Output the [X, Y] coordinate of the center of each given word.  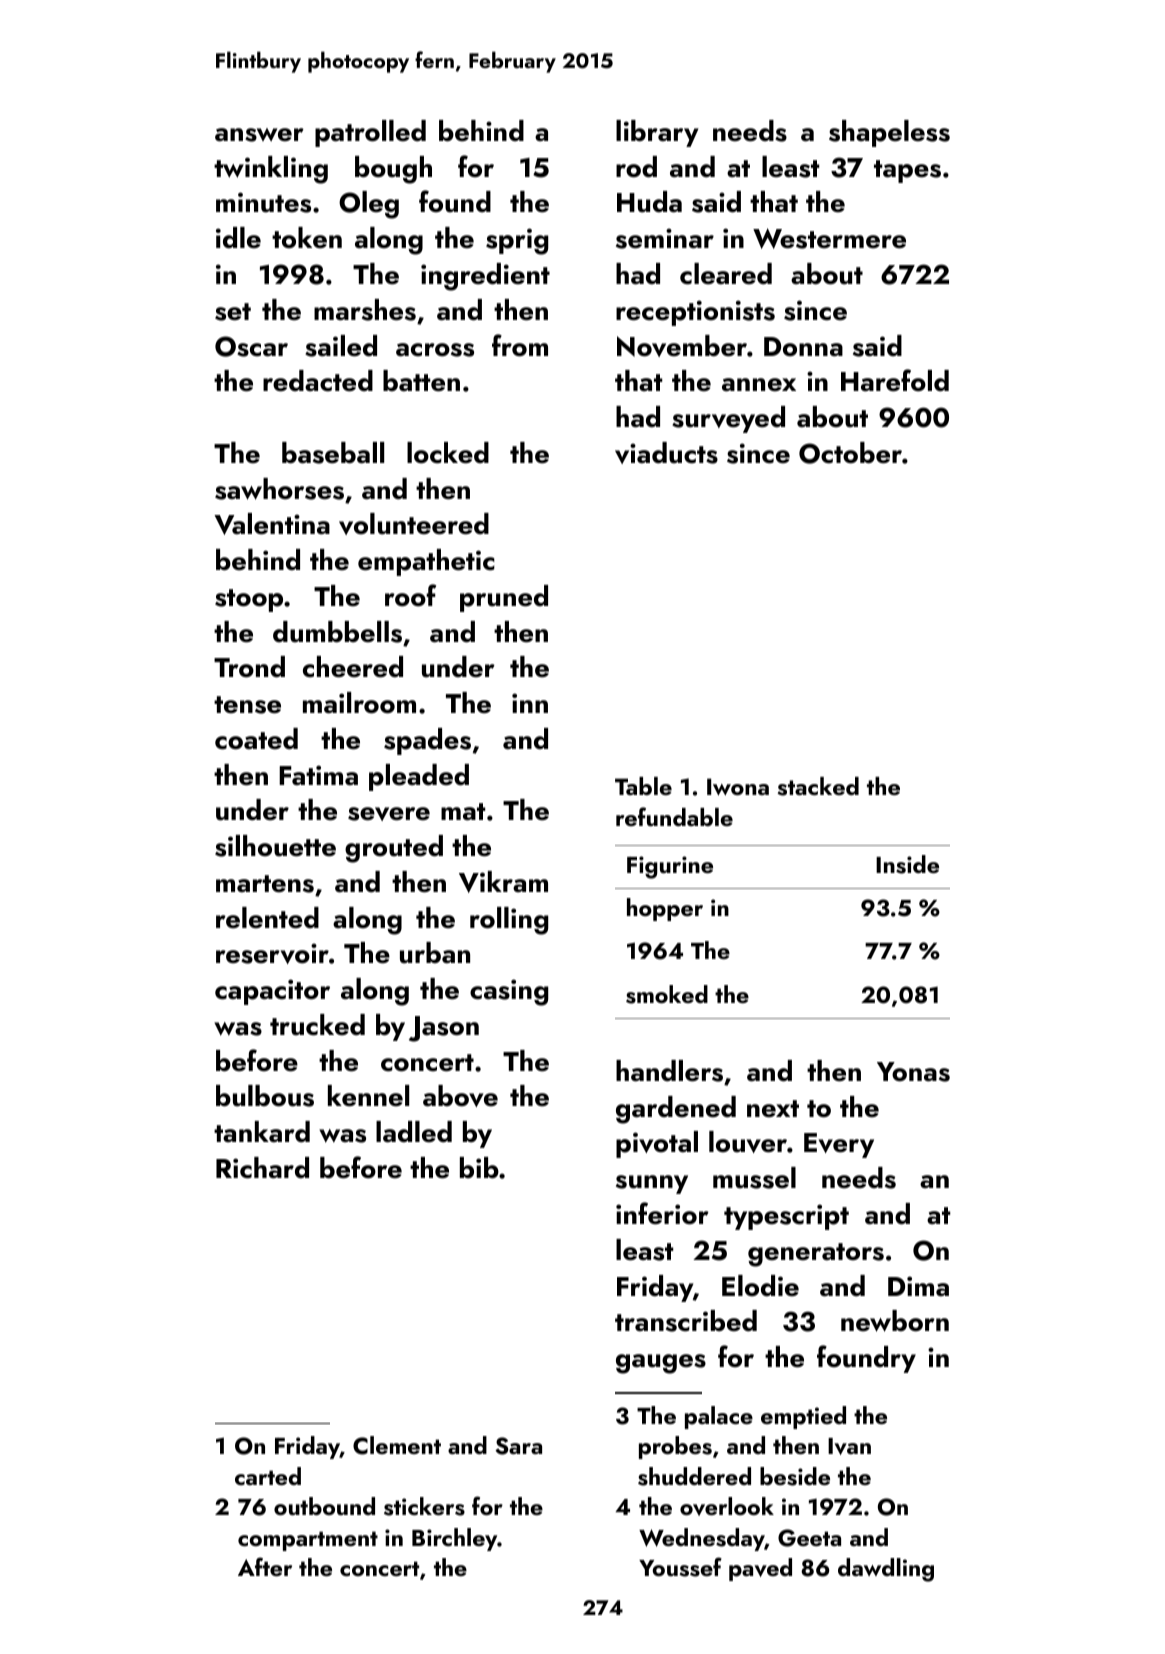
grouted [394, 849]
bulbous [265, 1096]
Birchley [454, 1539]
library [657, 133]
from [520, 345]
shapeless [889, 133]
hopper [665, 909]
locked [448, 453]
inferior [662, 1213]
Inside [907, 864]
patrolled [370, 133]
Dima [918, 1286]
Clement [397, 1445]
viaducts [666, 453]
